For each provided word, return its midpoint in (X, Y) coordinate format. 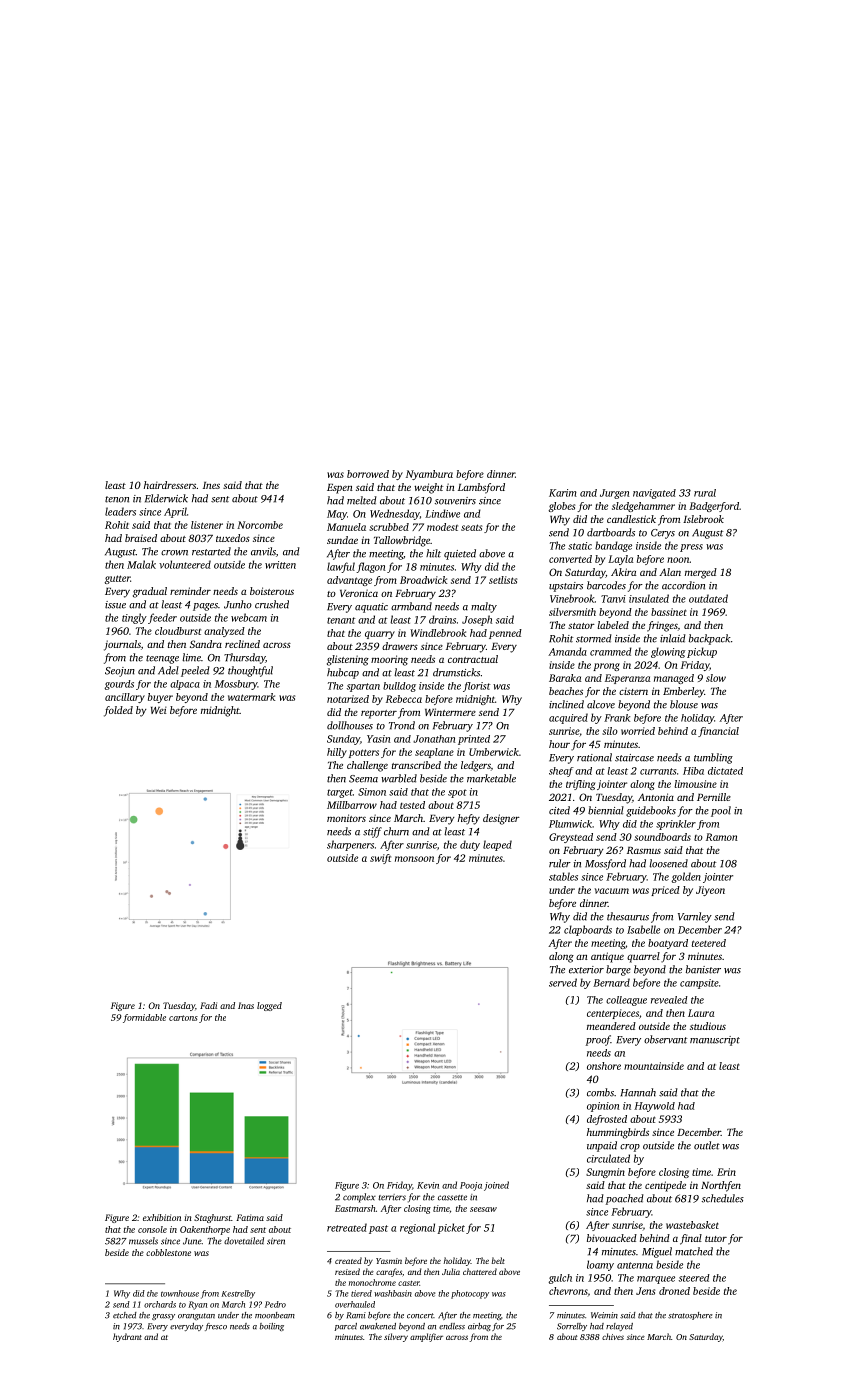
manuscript (715, 1041)
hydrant (127, 1337)
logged (269, 1006)
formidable (144, 1018)
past (378, 1229)
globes (561, 507)
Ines (211, 485)
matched (694, 1251)
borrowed (368, 474)
